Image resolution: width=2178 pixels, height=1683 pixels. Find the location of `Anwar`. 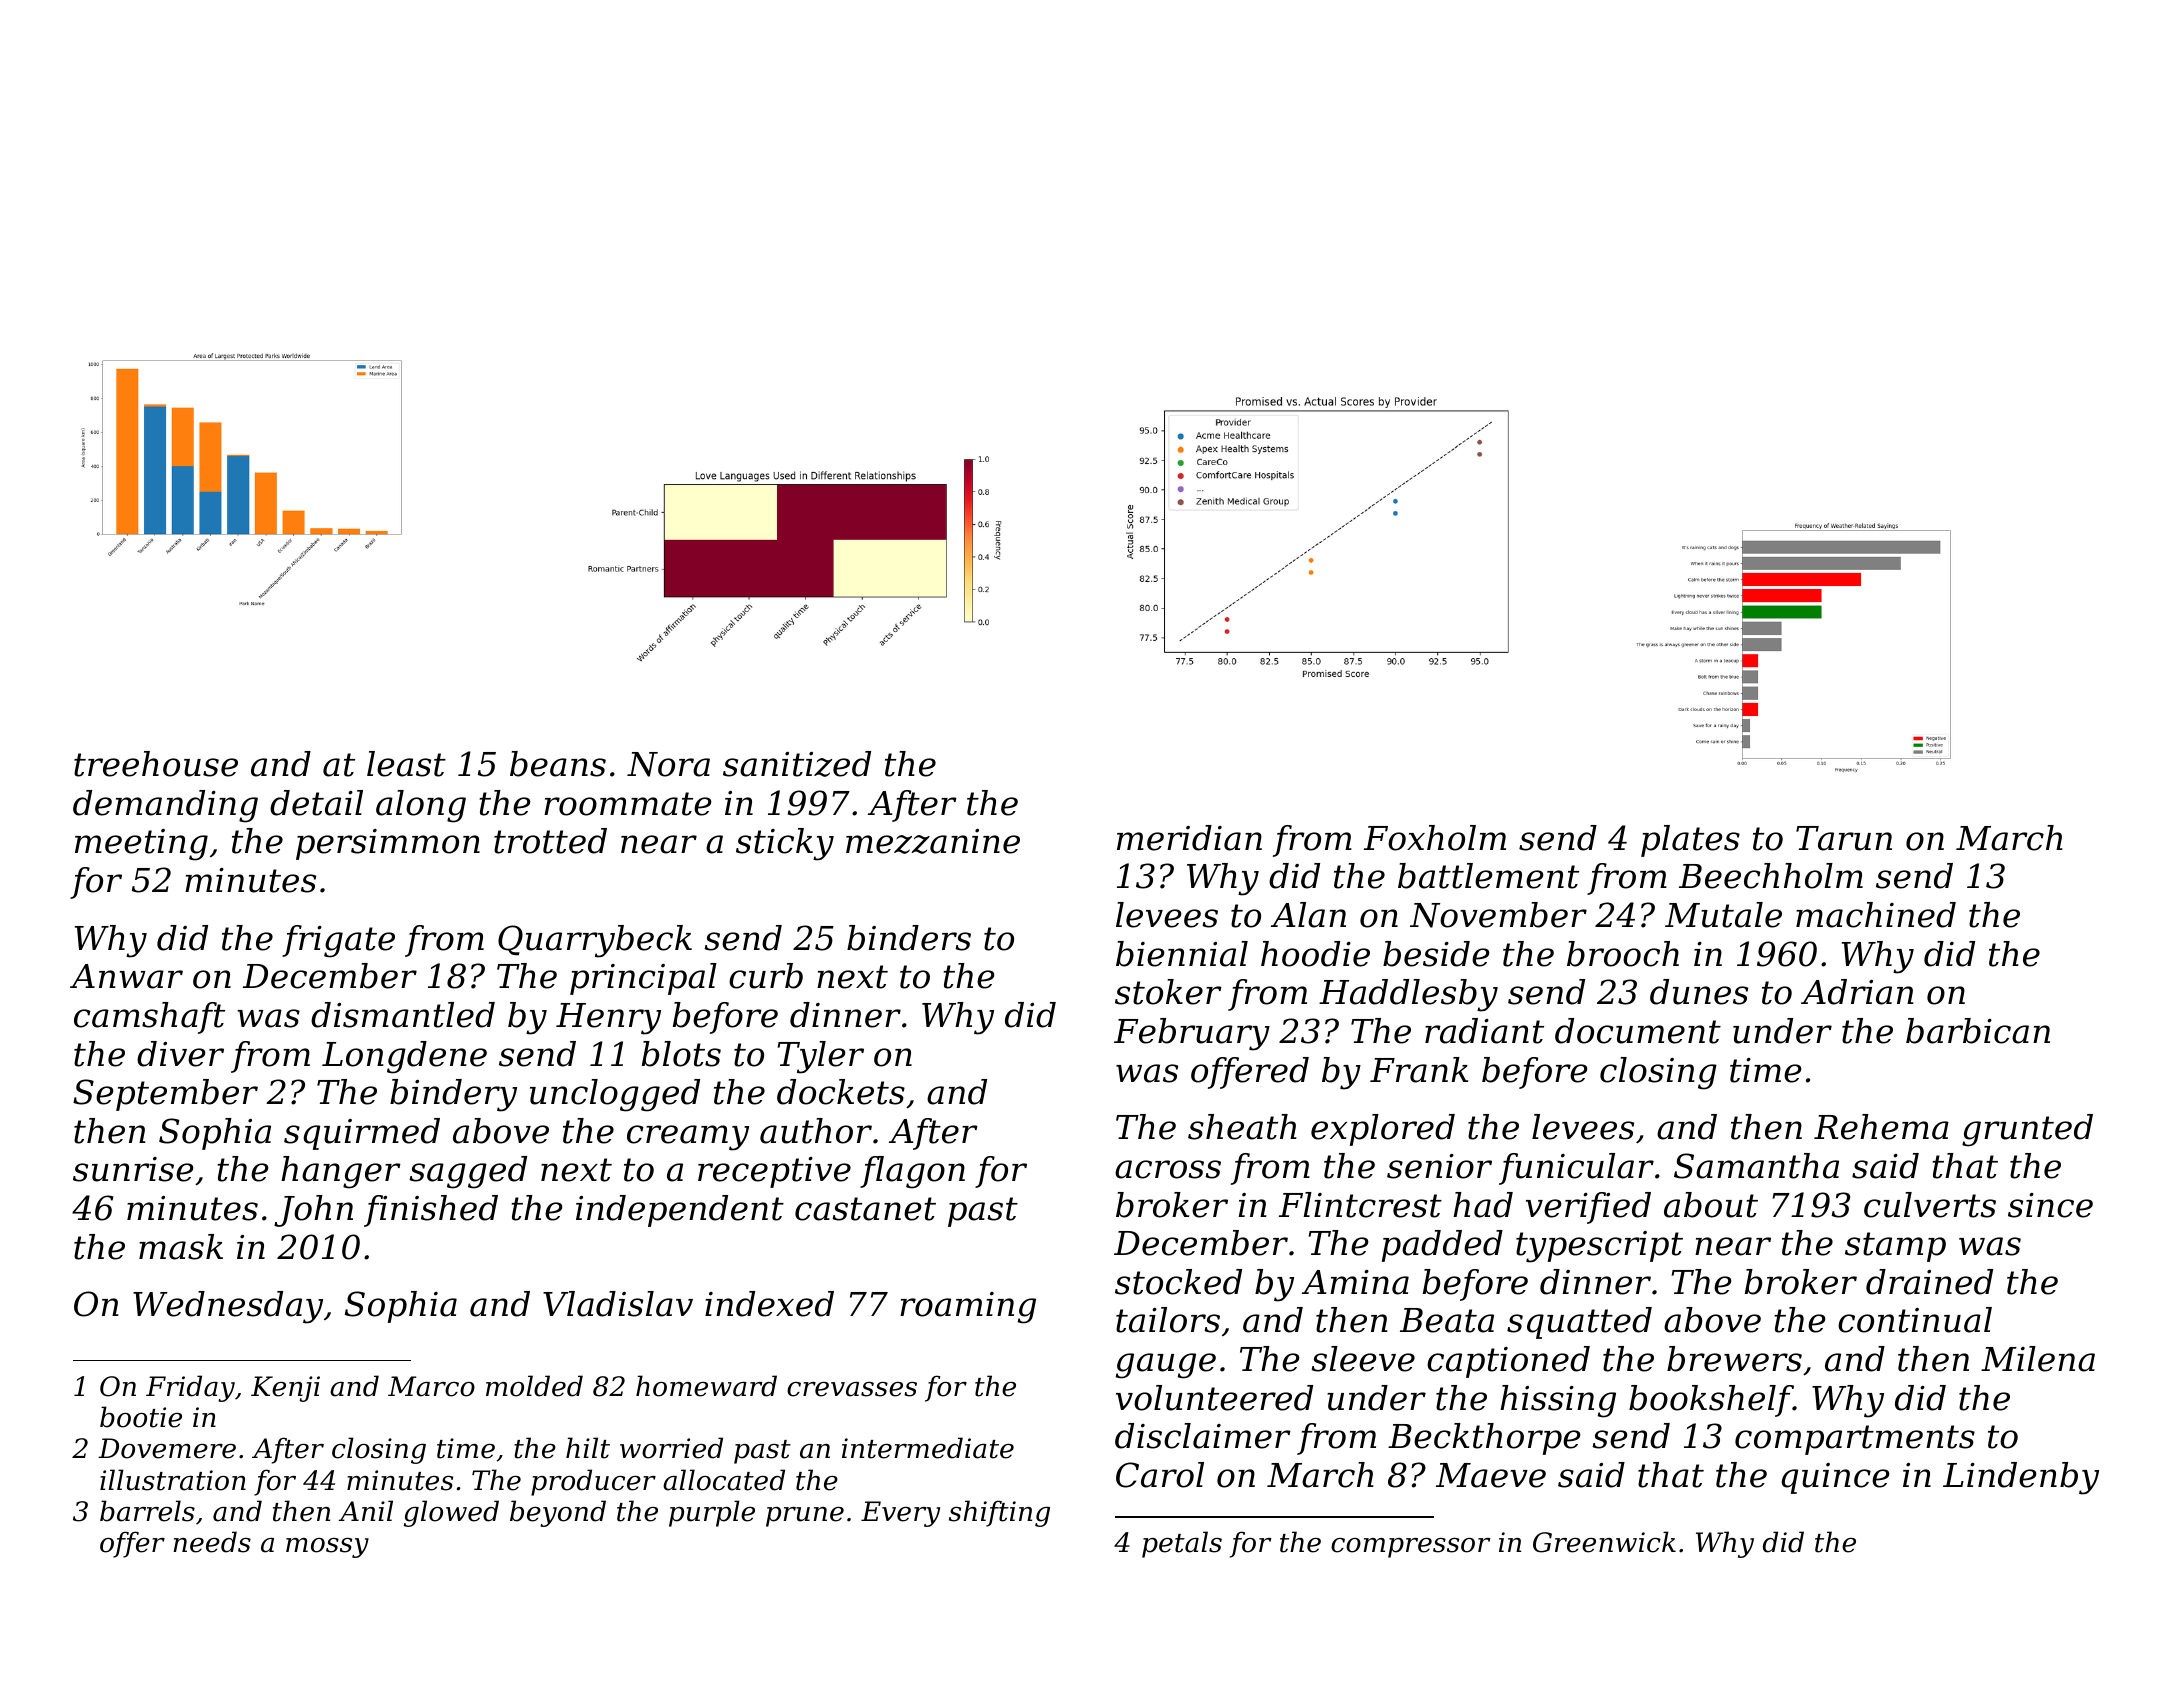

Anwar is located at coordinates (126, 976).
